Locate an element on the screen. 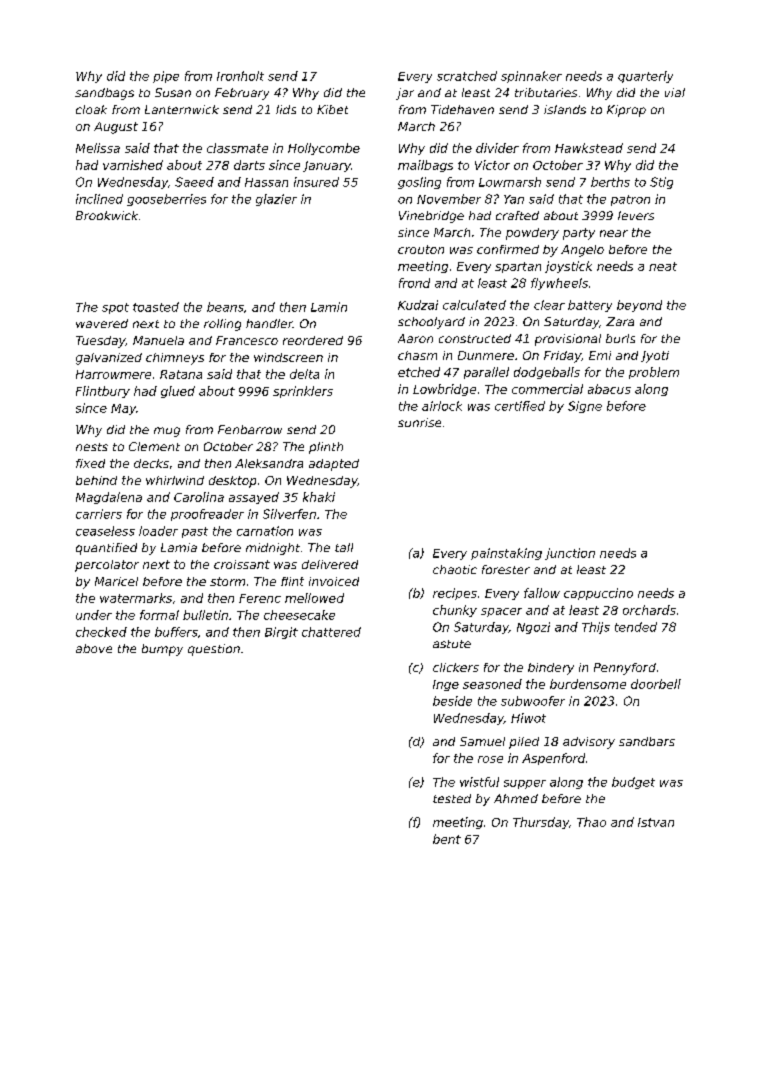 The width and height of the screenshot is (764, 1084). Signe is located at coordinates (585, 407).
